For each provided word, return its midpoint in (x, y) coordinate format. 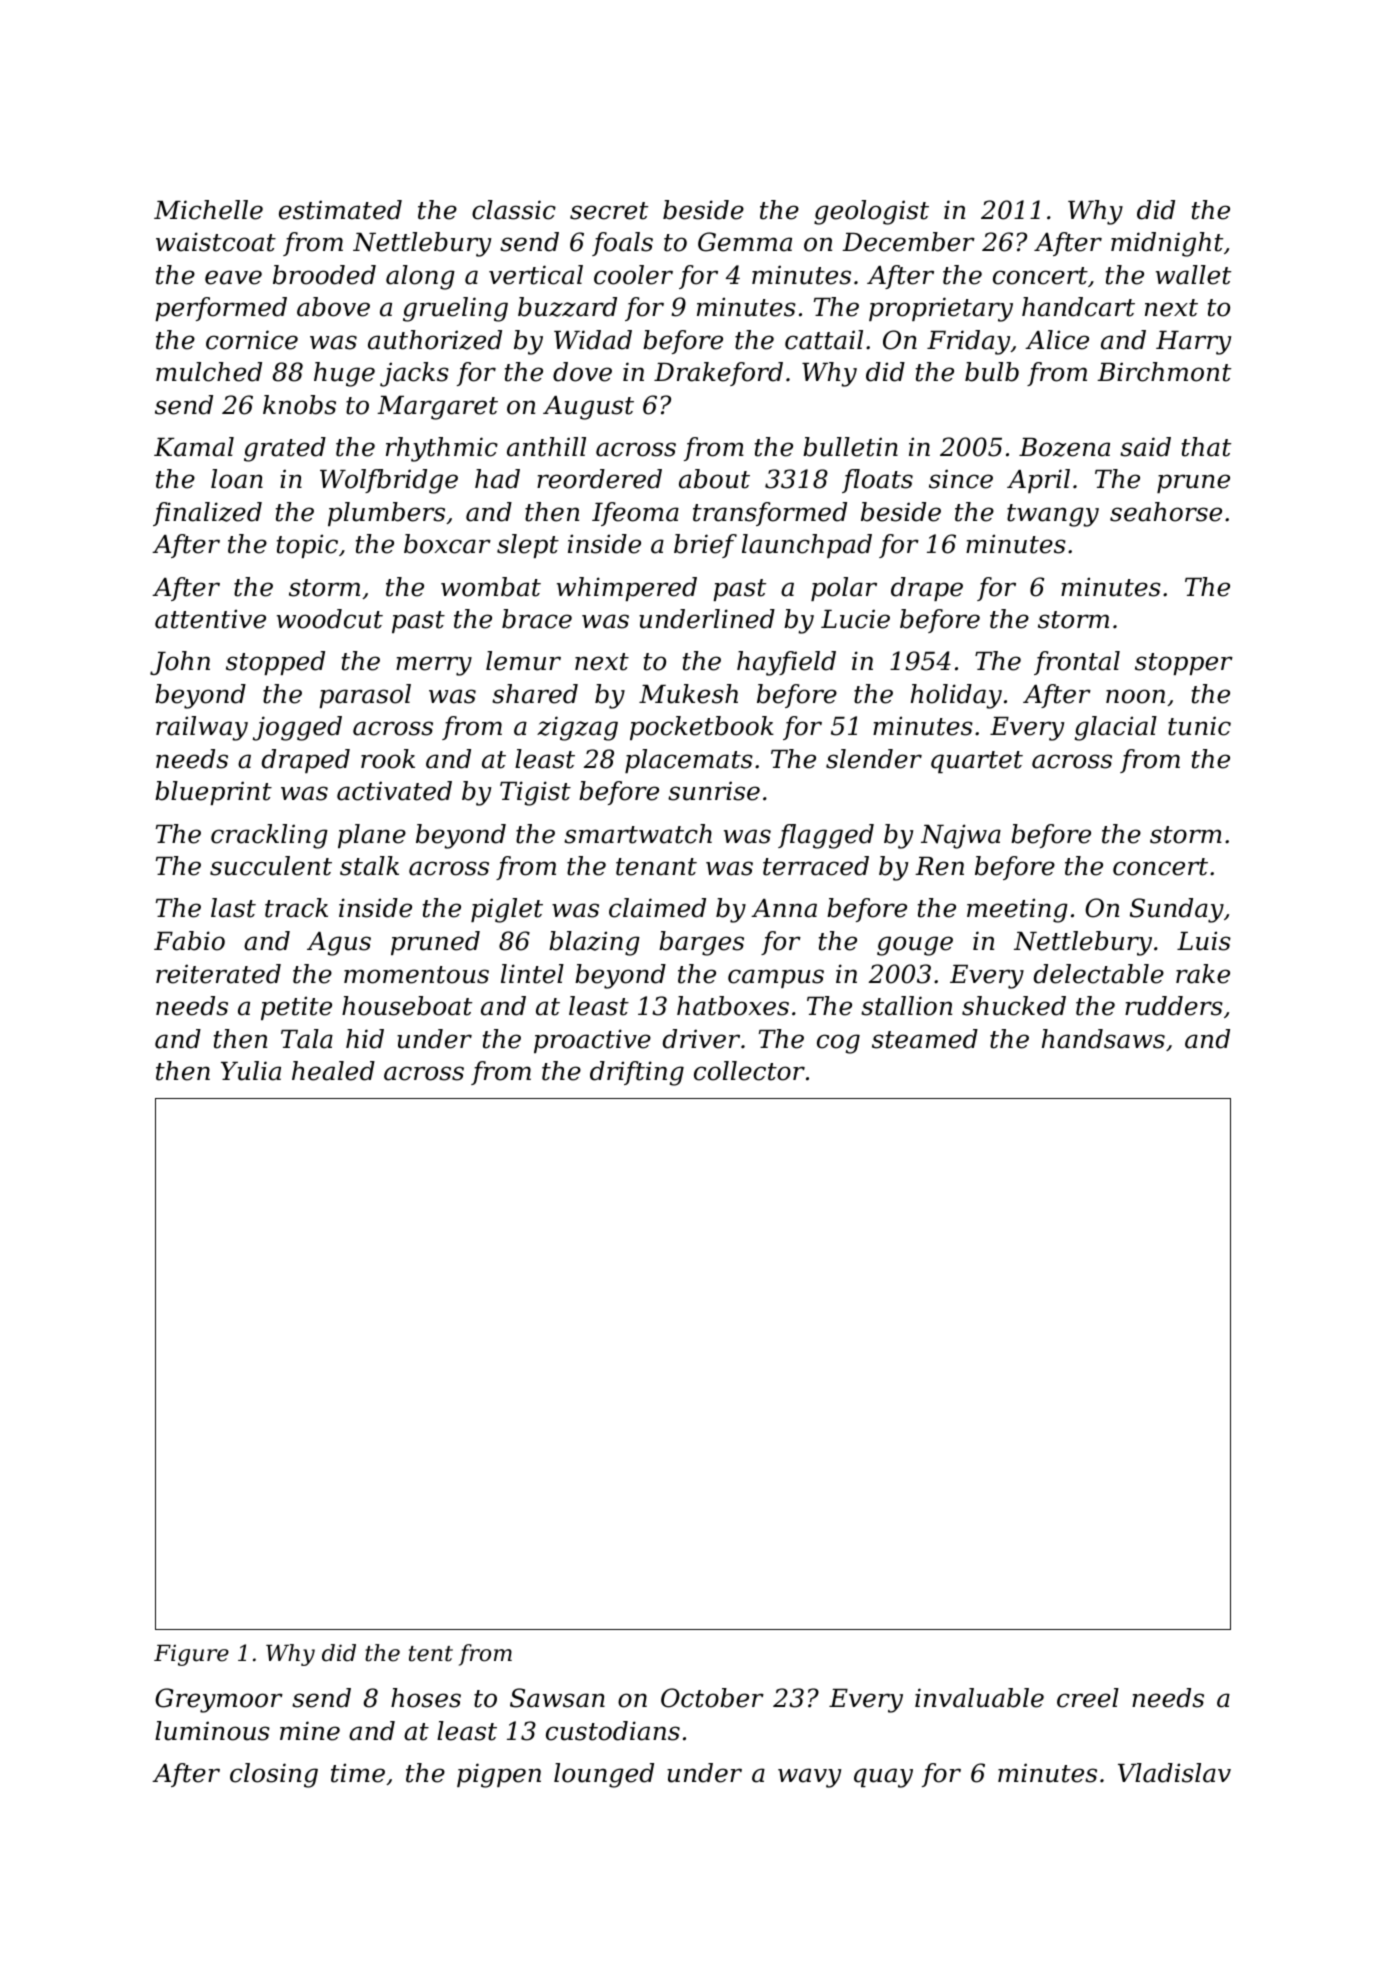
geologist (871, 212)
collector (749, 1071)
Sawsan (557, 1698)
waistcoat (216, 242)
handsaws (1103, 1039)
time (358, 1773)
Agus (339, 944)
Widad (593, 340)
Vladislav (1174, 1773)
